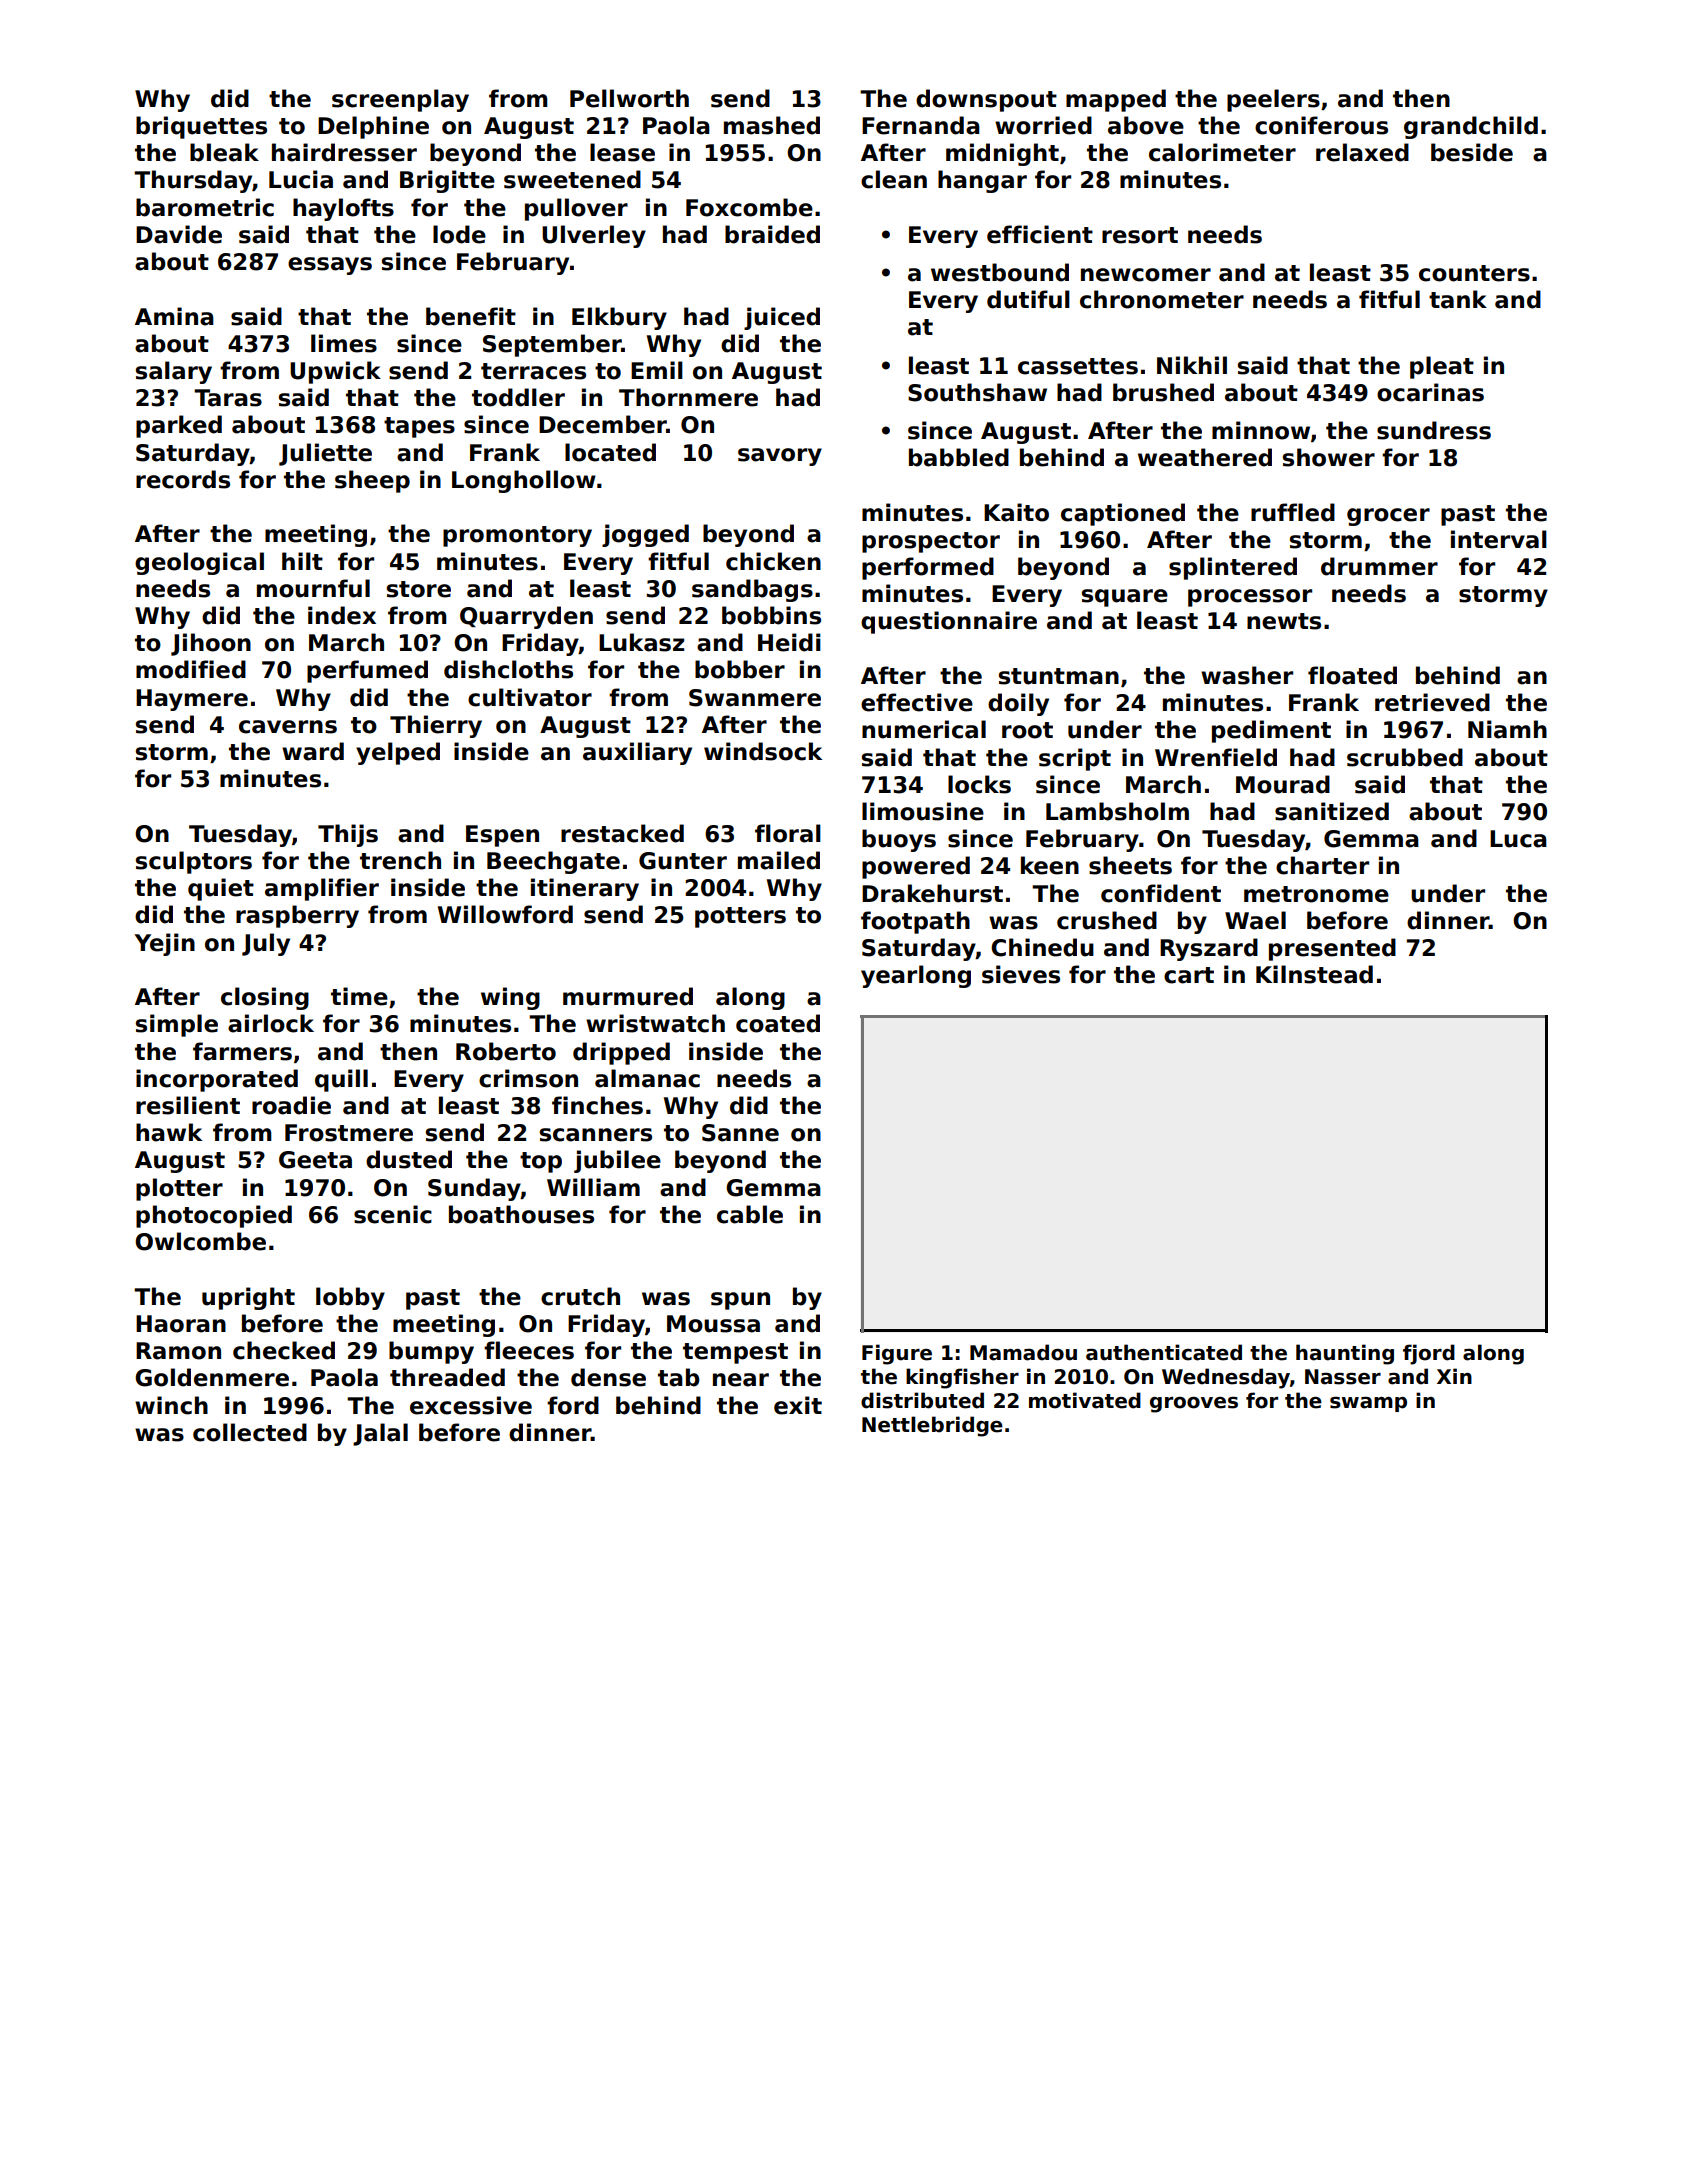 This screenshot has width=1683, height=2178. Describe the element at coordinates (1021, 974) in the screenshot. I see `sieves` at that location.
